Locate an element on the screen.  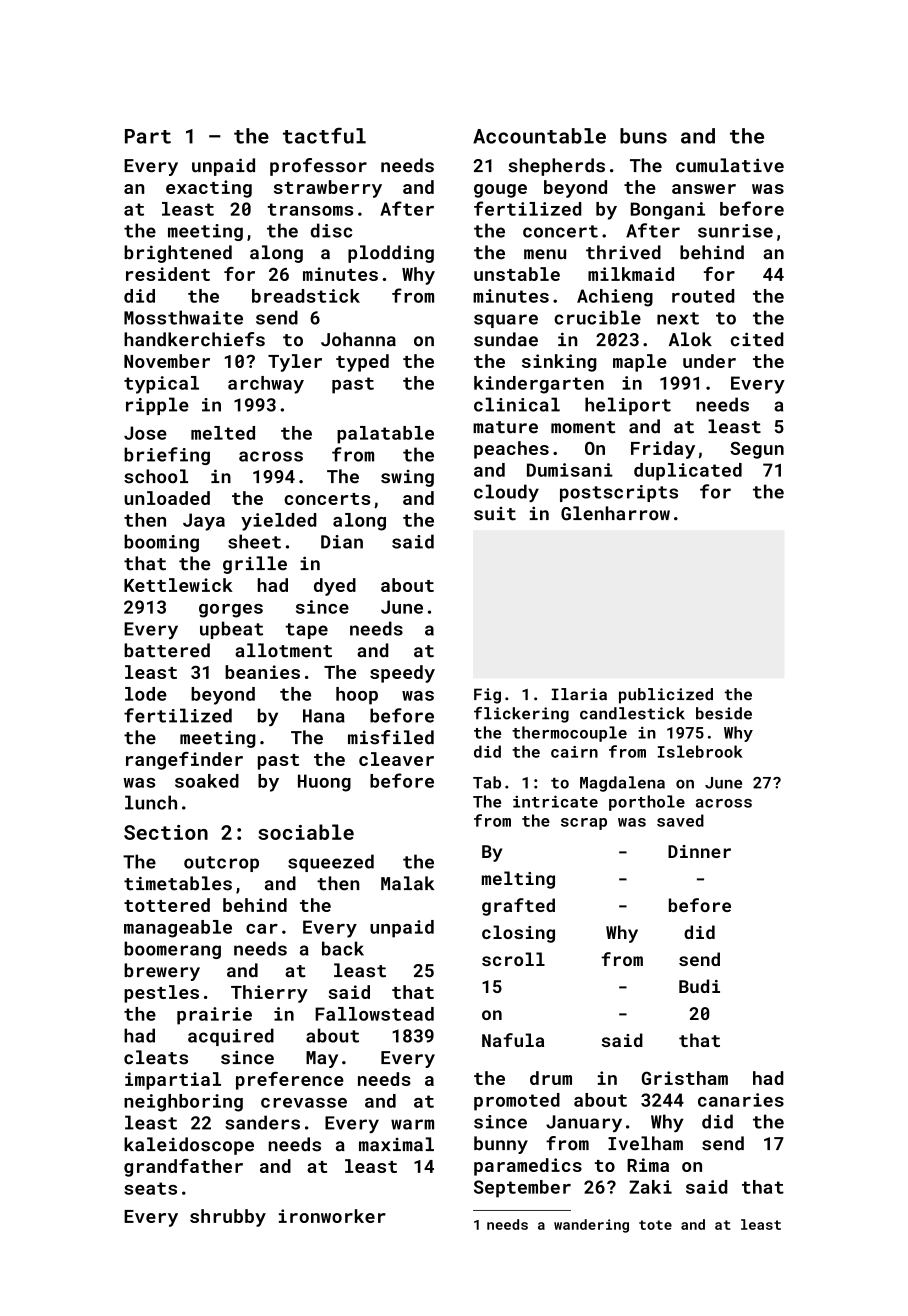
typed is located at coordinates (362, 363).
